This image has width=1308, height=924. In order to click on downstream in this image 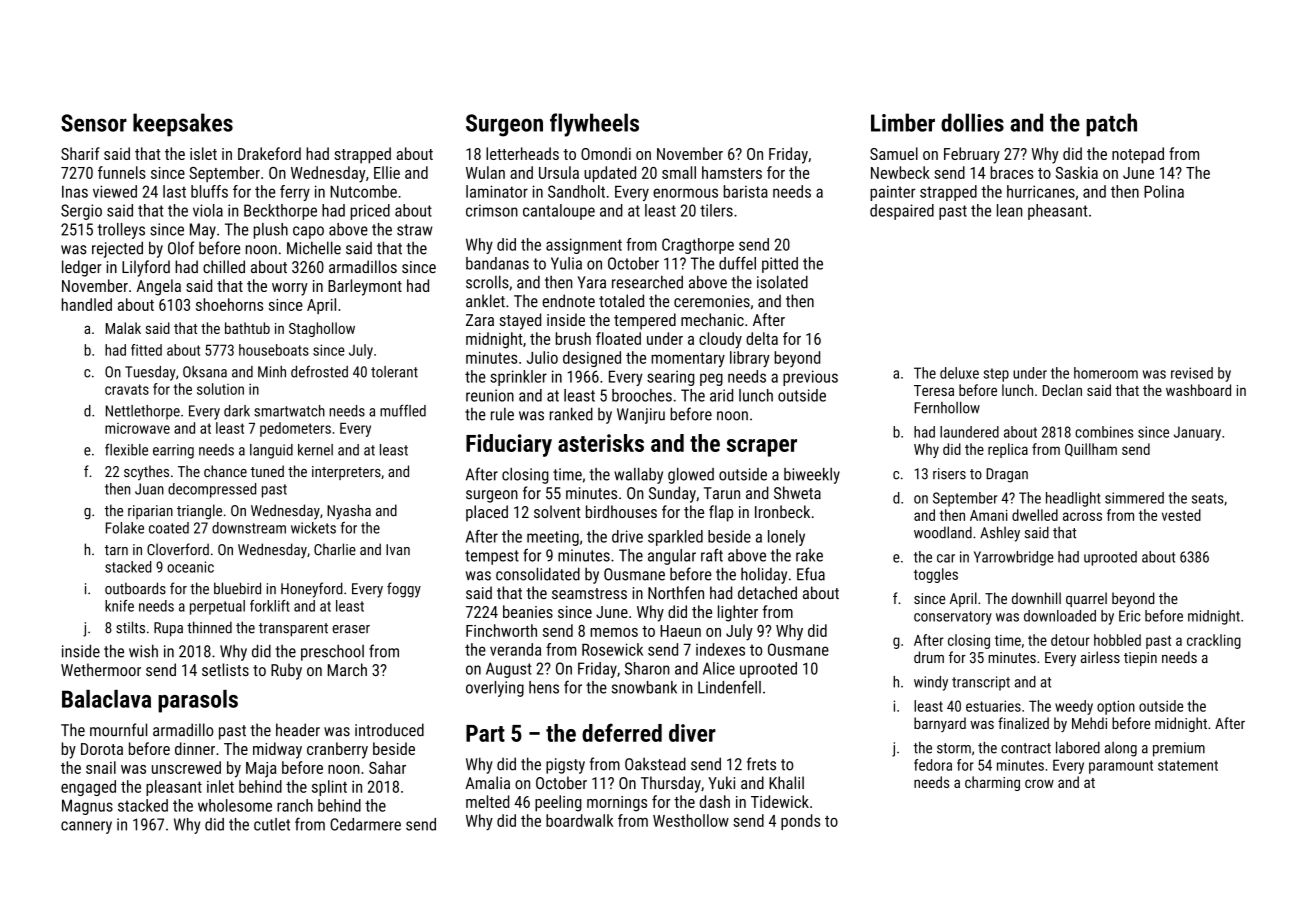, I will do `click(249, 528)`.
